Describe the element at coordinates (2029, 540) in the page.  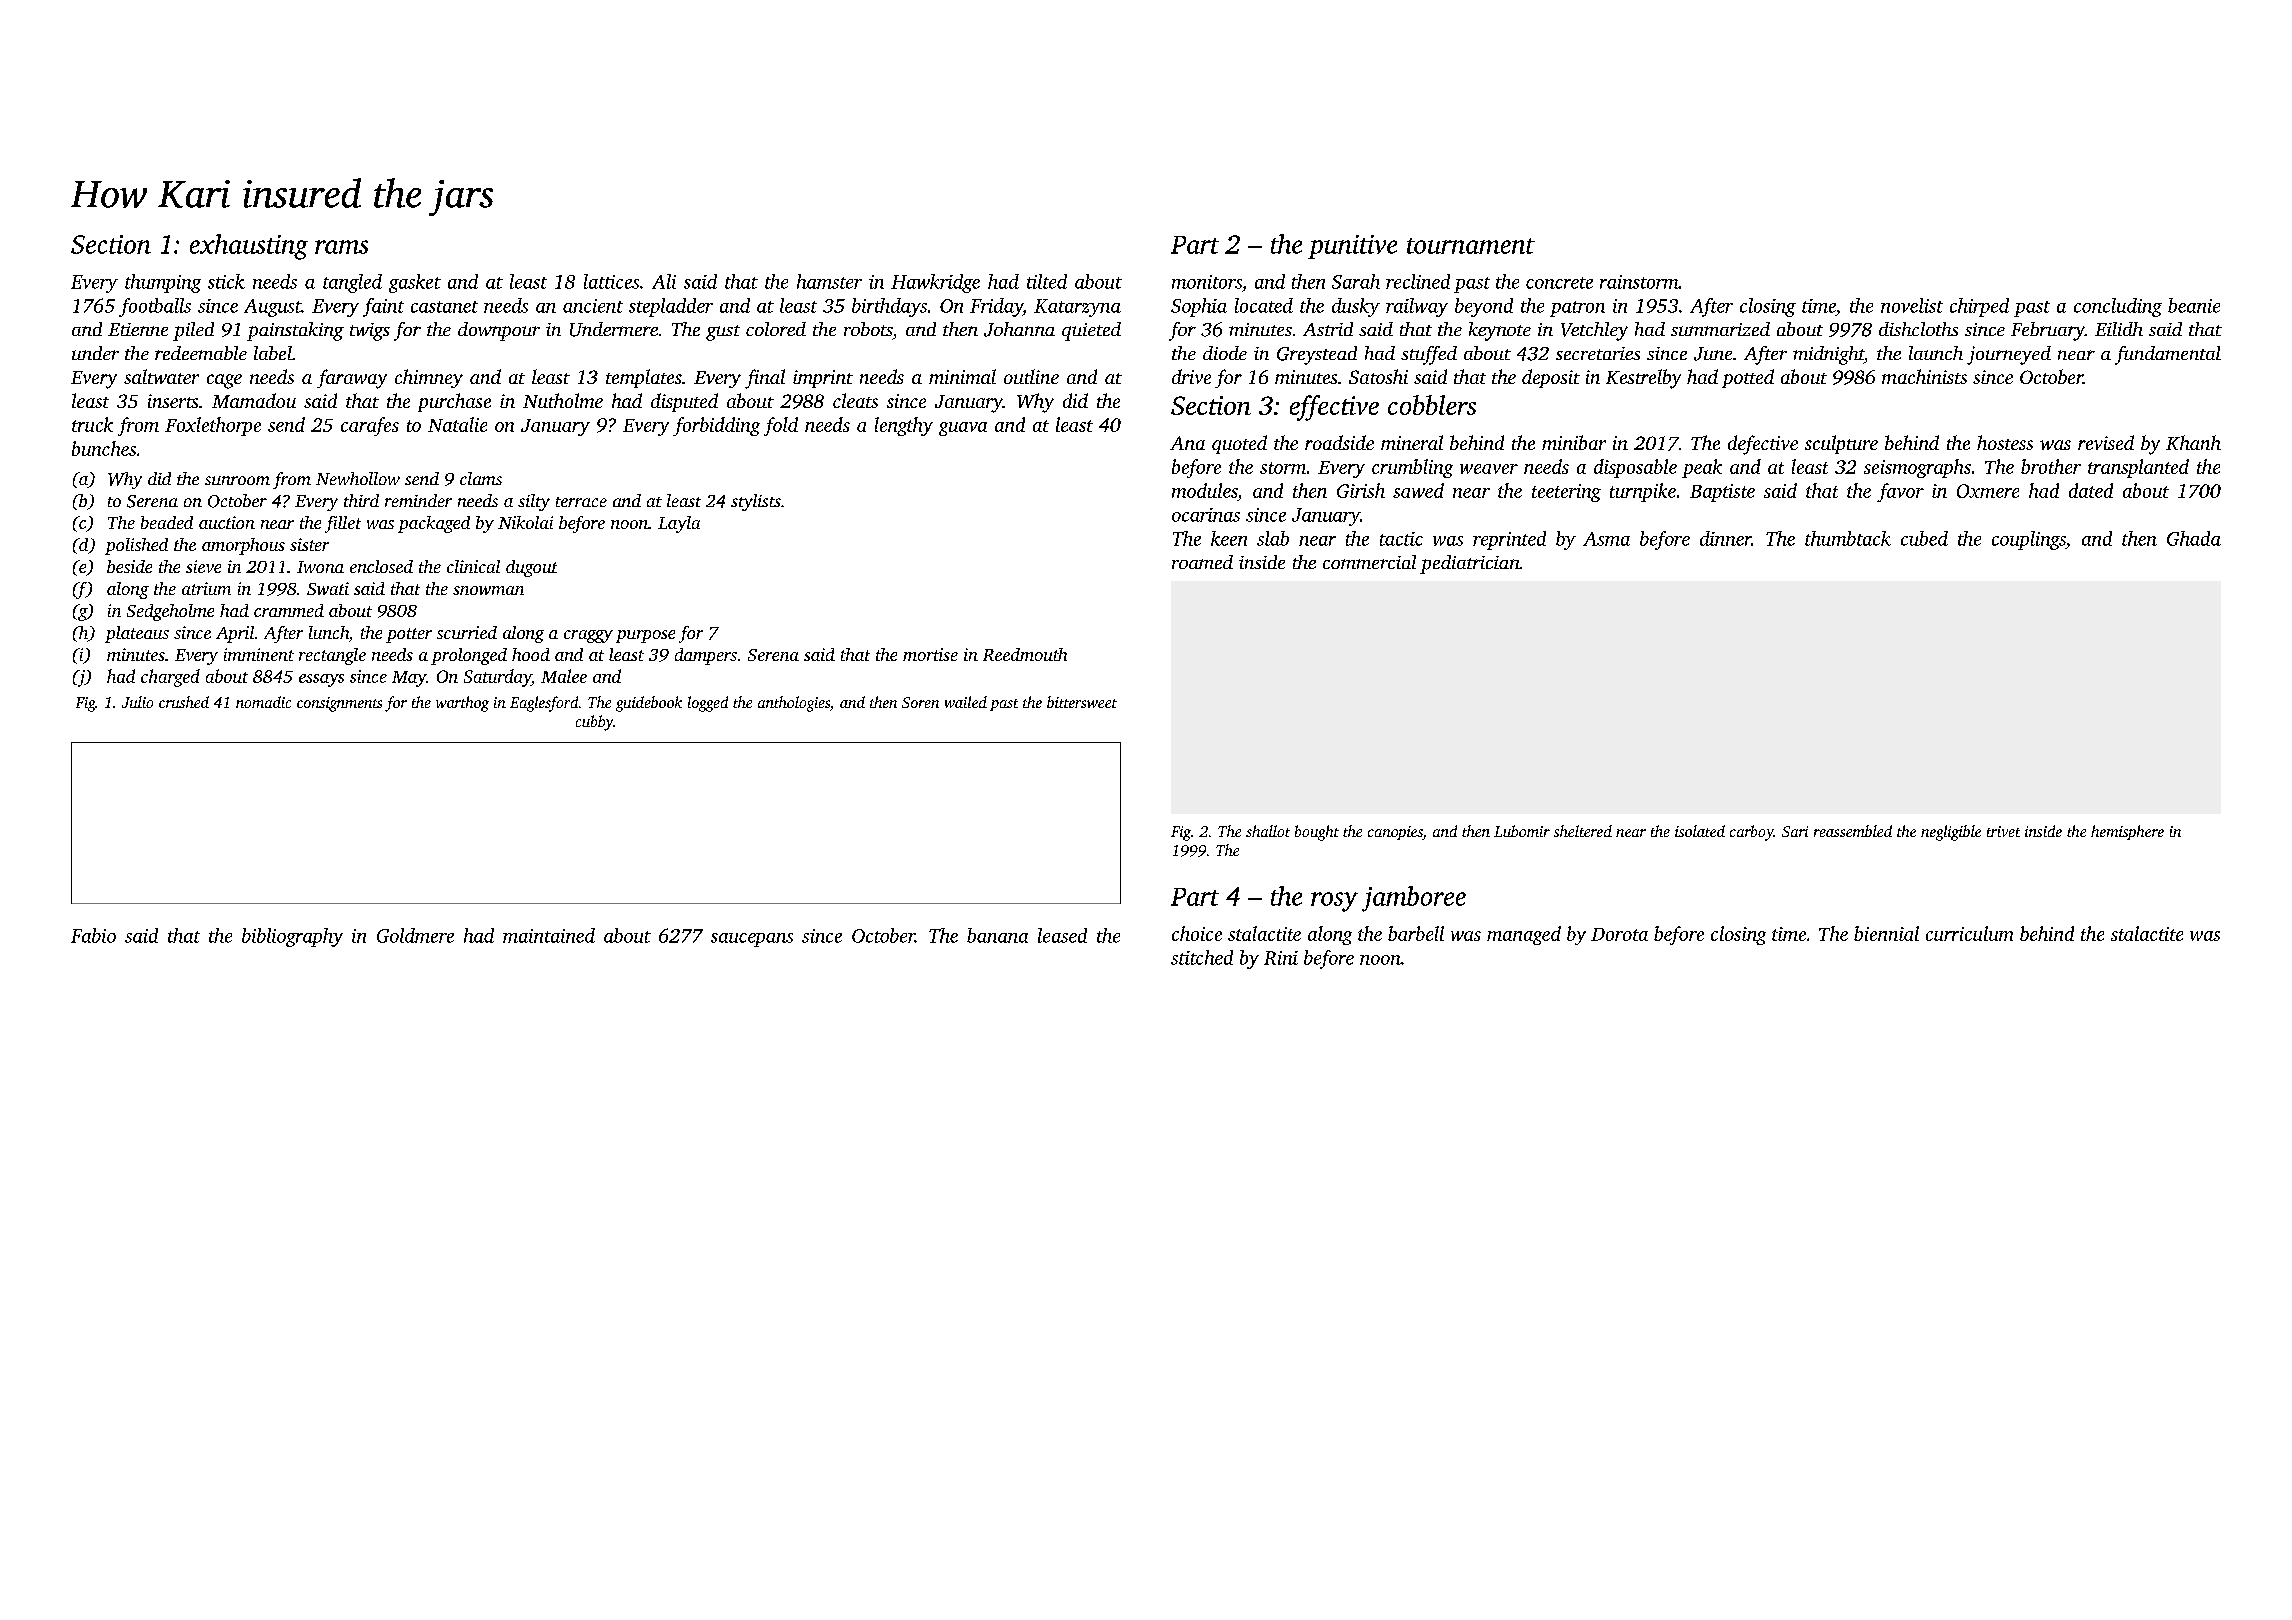
I see `couplings` at that location.
